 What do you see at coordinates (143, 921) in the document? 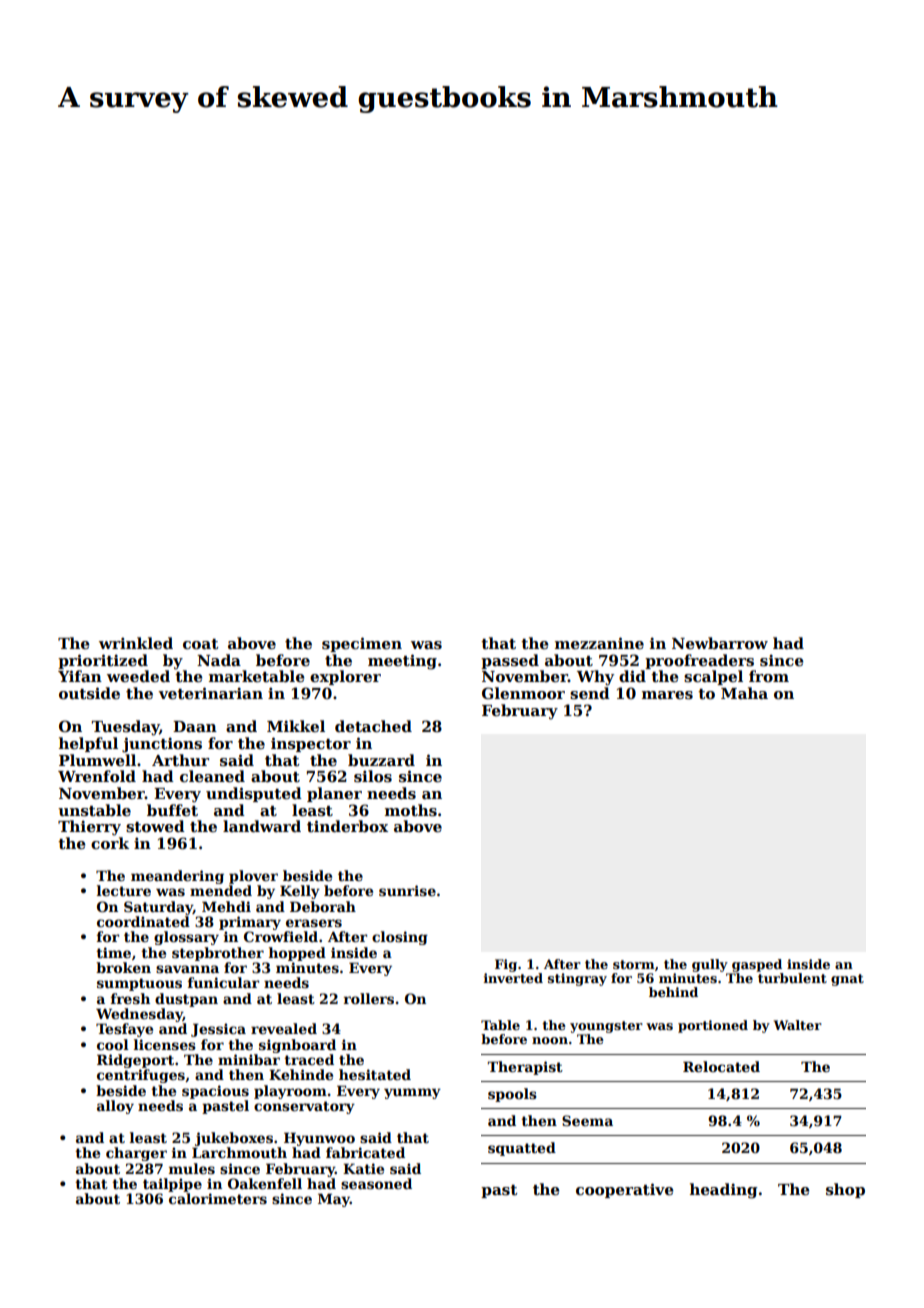
I see `coordinated` at bounding box center [143, 921].
